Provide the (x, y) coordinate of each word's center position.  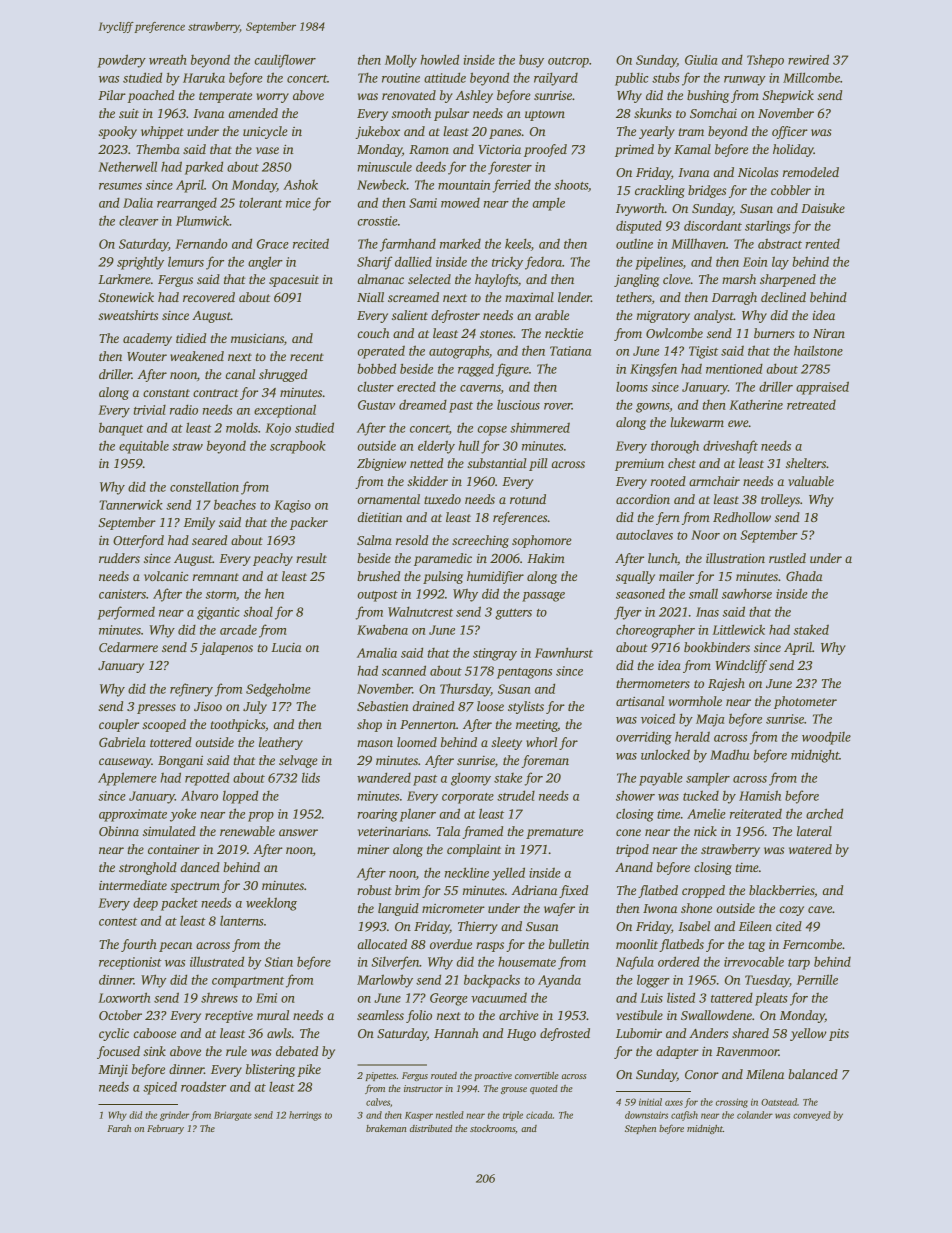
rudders (119, 558)
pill (538, 464)
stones (496, 334)
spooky (117, 132)
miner (373, 849)
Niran (829, 333)
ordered (679, 961)
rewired (808, 59)
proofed (545, 150)
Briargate (233, 1116)
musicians (257, 338)
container (174, 849)
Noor (705, 535)
